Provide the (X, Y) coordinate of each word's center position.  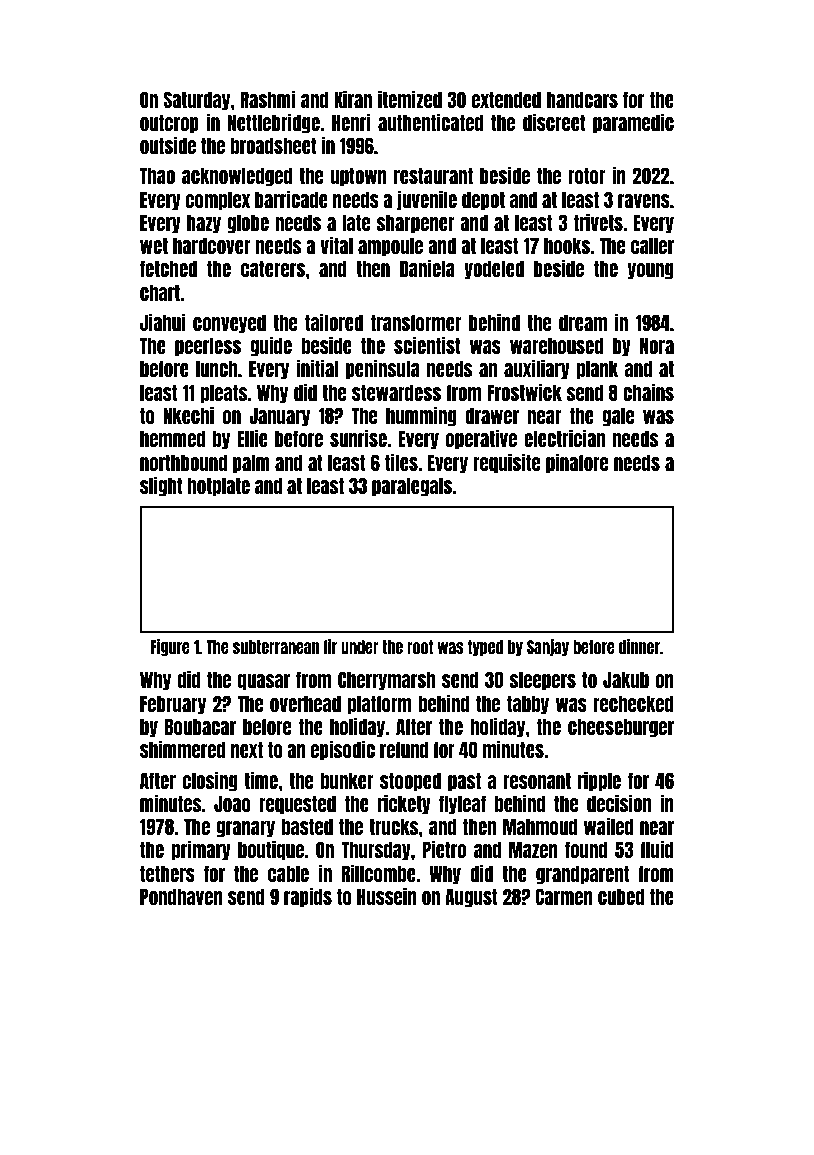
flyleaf (462, 805)
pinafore (577, 463)
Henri (351, 122)
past (464, 782)
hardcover (212, 245)
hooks (567, 245)
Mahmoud (540, 826)
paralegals (412, 487)
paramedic (633, 123)
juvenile (427, 200)
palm (251, 464)
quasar (264, 682)
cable (288, 873)
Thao (157, 175)
